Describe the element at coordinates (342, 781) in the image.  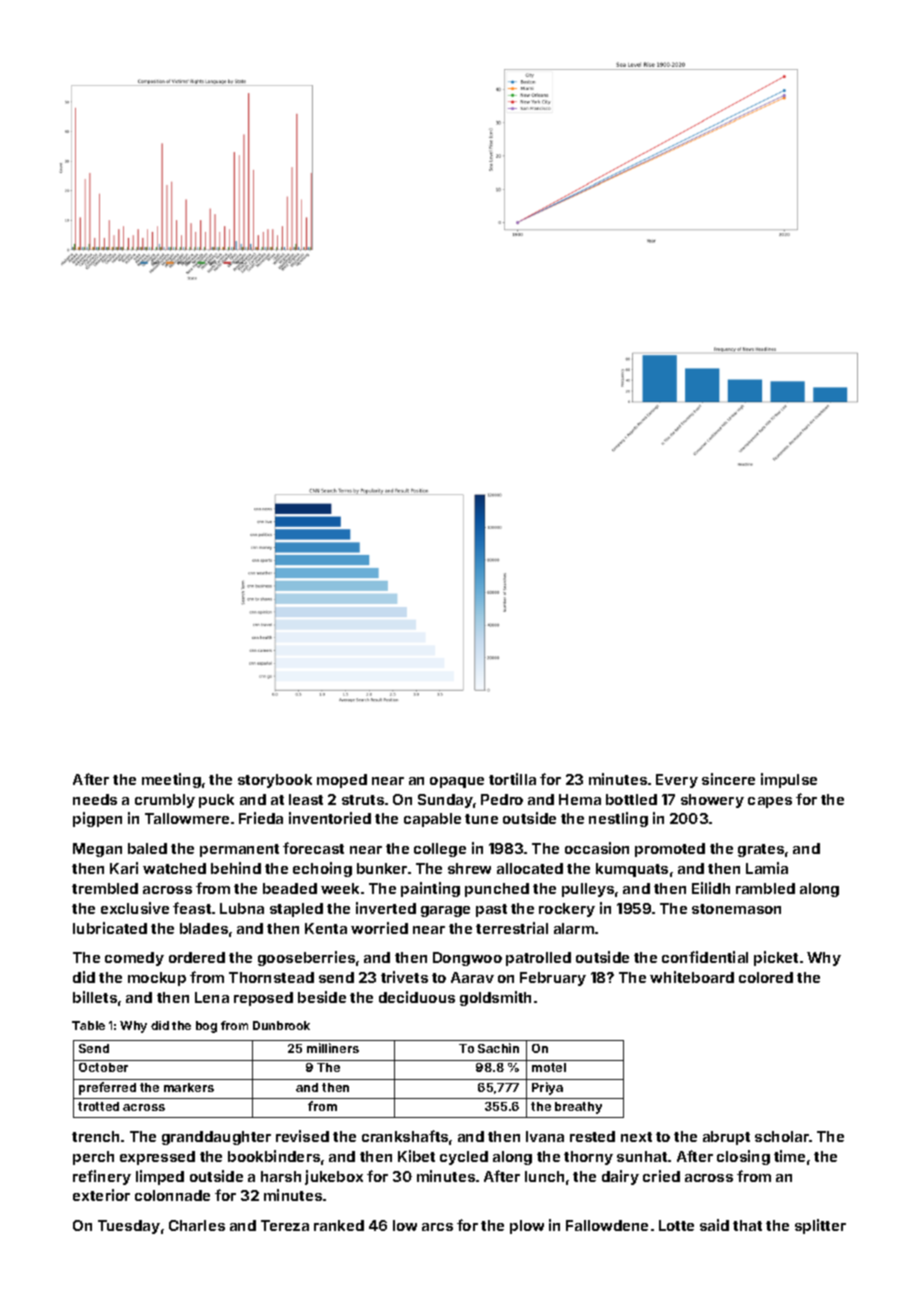
I see `moped` at that location.
